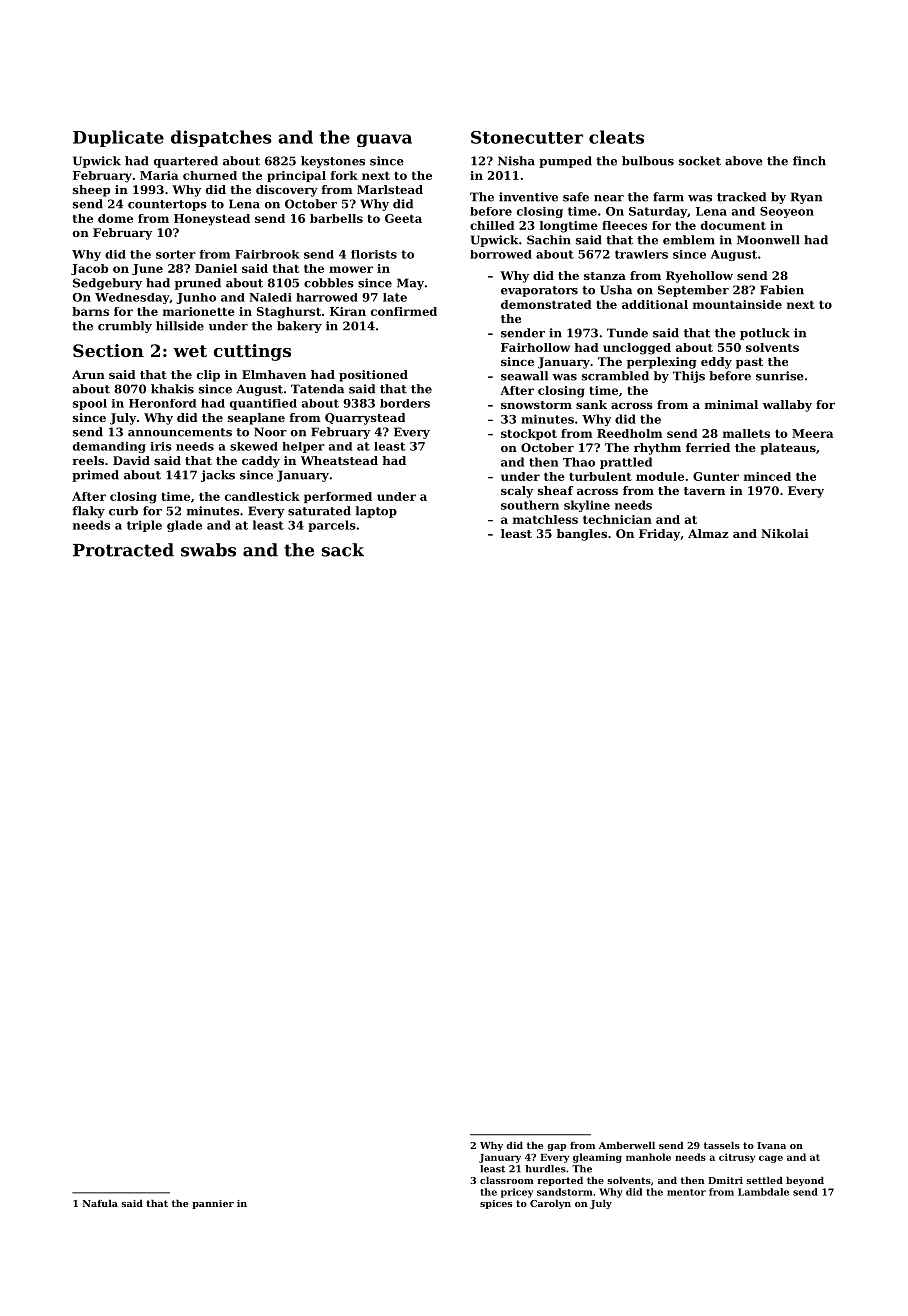 Image resolution: width=908 pixels, height=1316 pixels. What do you see at coordinates (384, 140) in the screenshot?
I see `guava` at bounding box center [384, 140].
